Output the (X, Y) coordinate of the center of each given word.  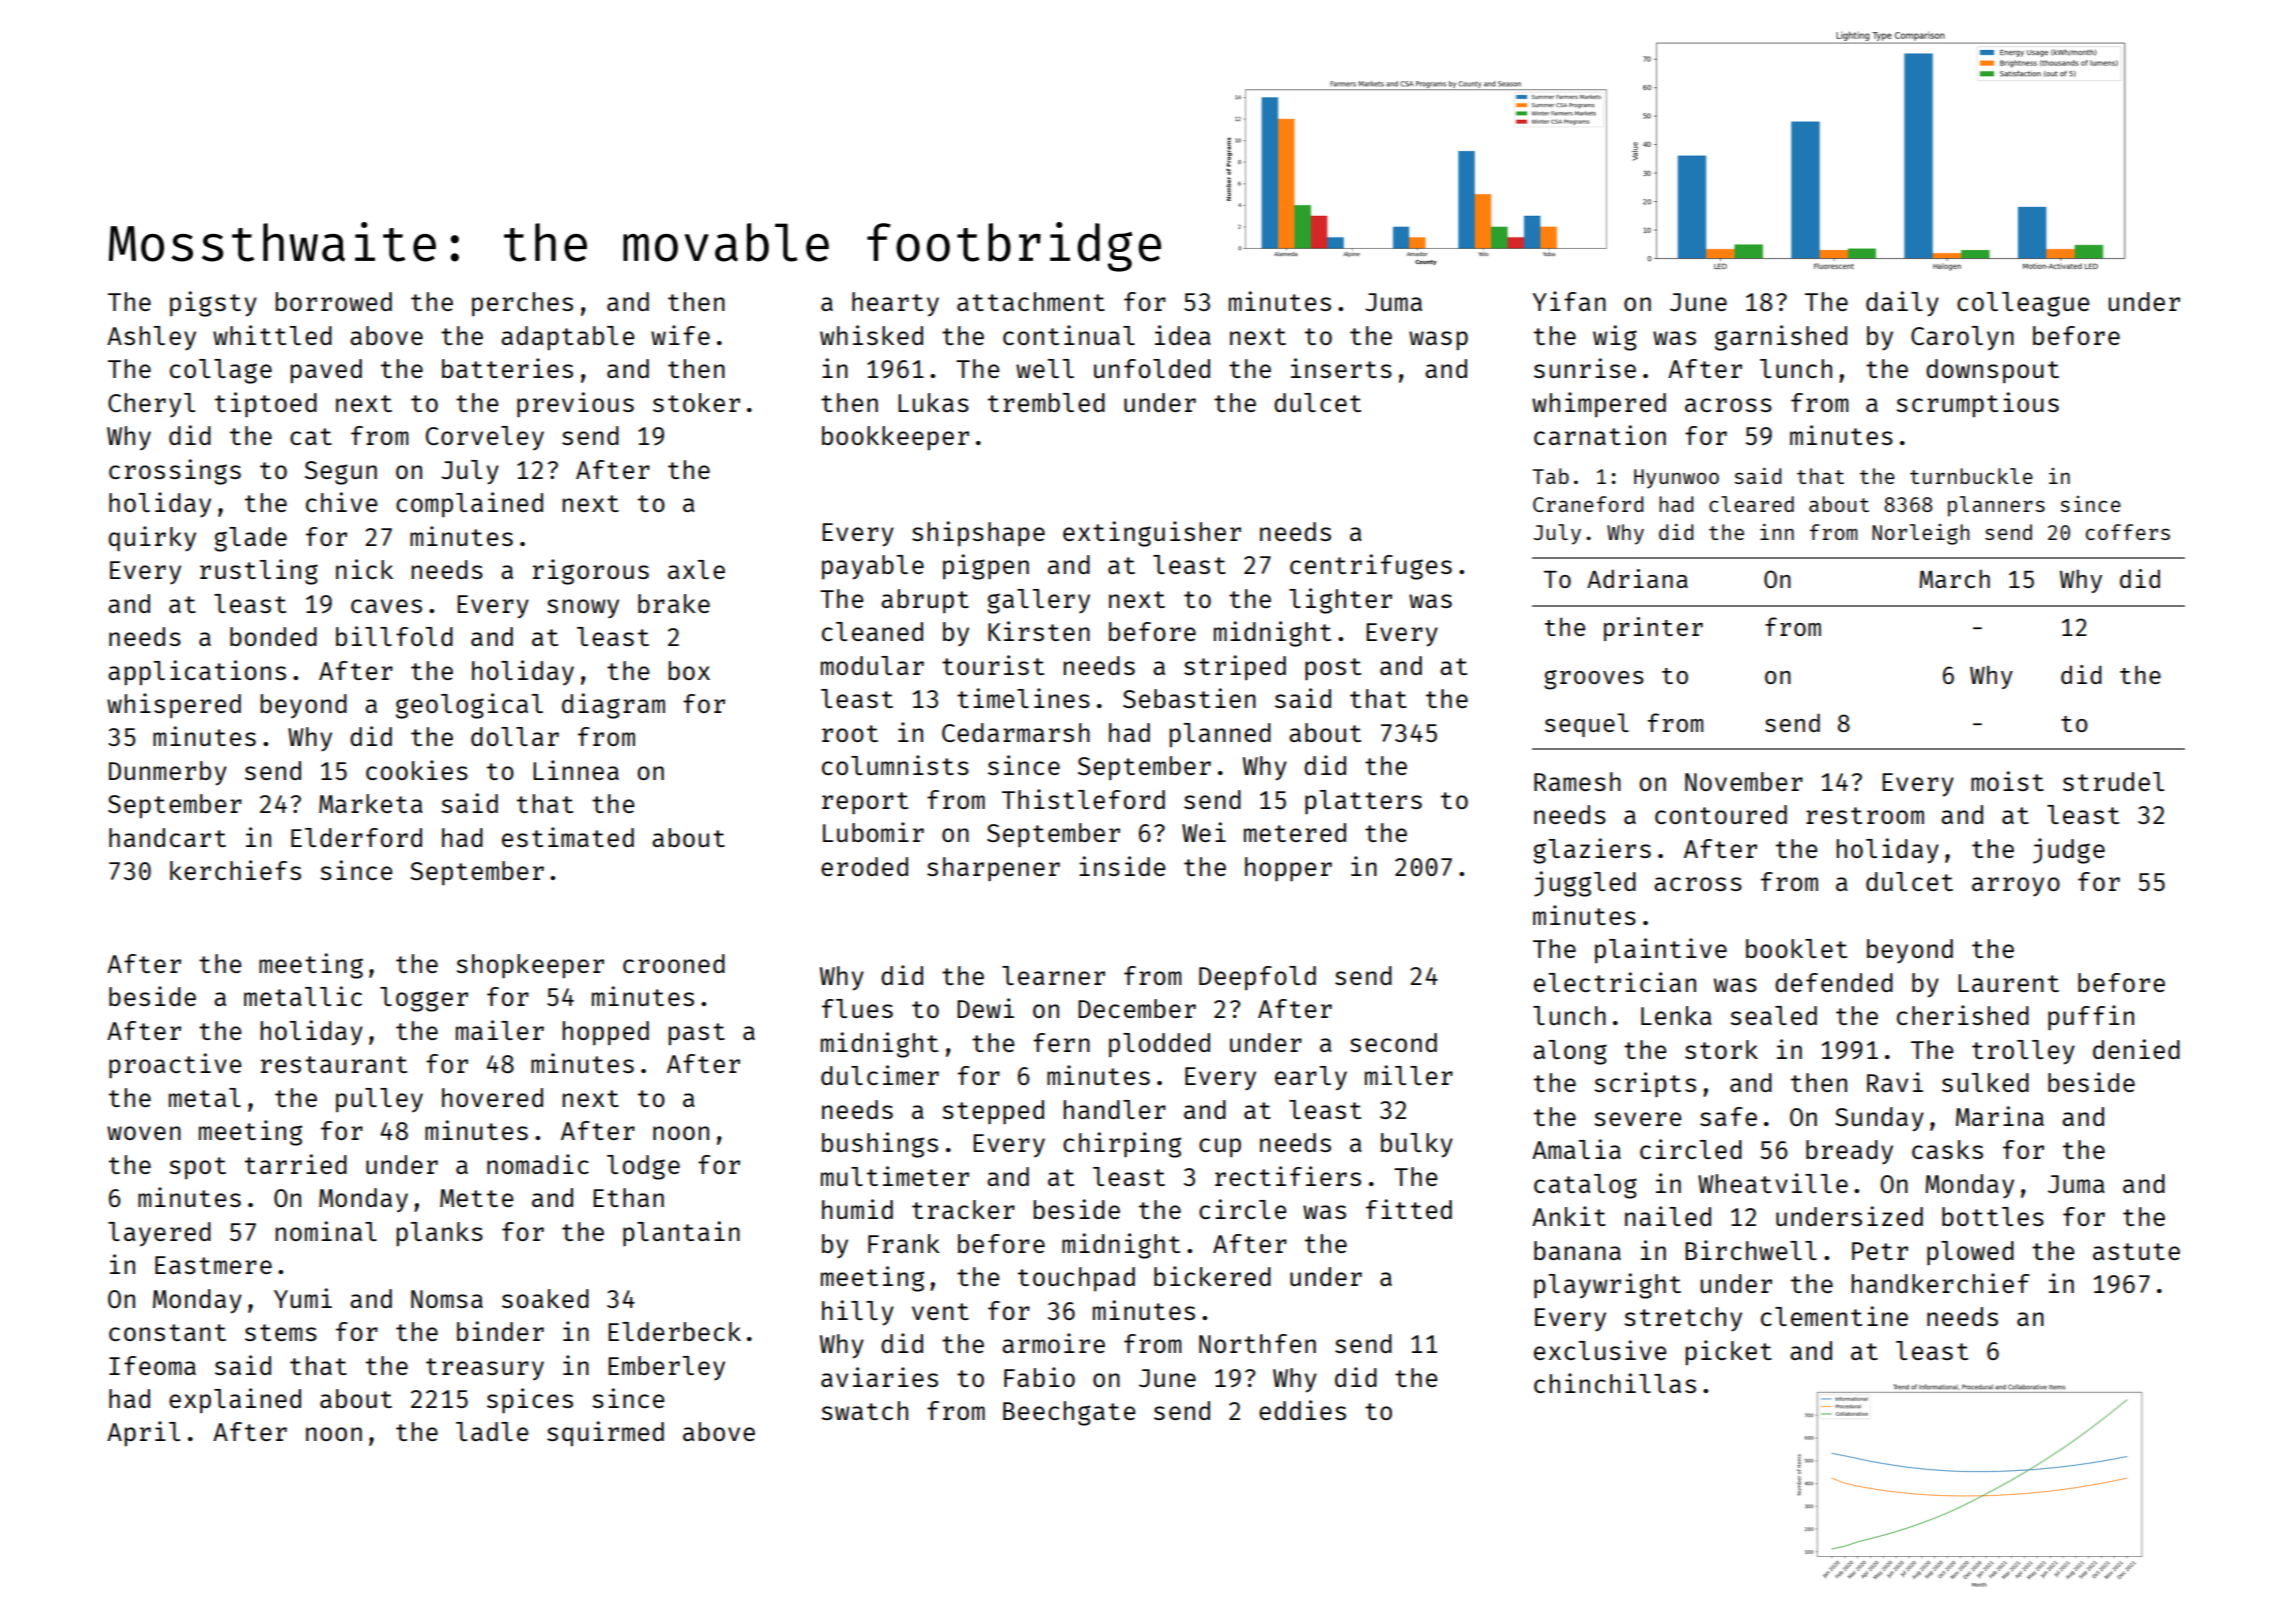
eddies (1302, 1410)
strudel (2113, 781)
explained (235, 1400)
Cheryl (151, 405)
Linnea (576, 770)
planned (1220, 735)
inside (1122, 866)
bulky (1417, 1145)
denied (2136, 1049)
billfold (394, 636)
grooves (1594, 680)
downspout (1992, 371)
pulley (379, 1100)
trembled (1046, 402)
